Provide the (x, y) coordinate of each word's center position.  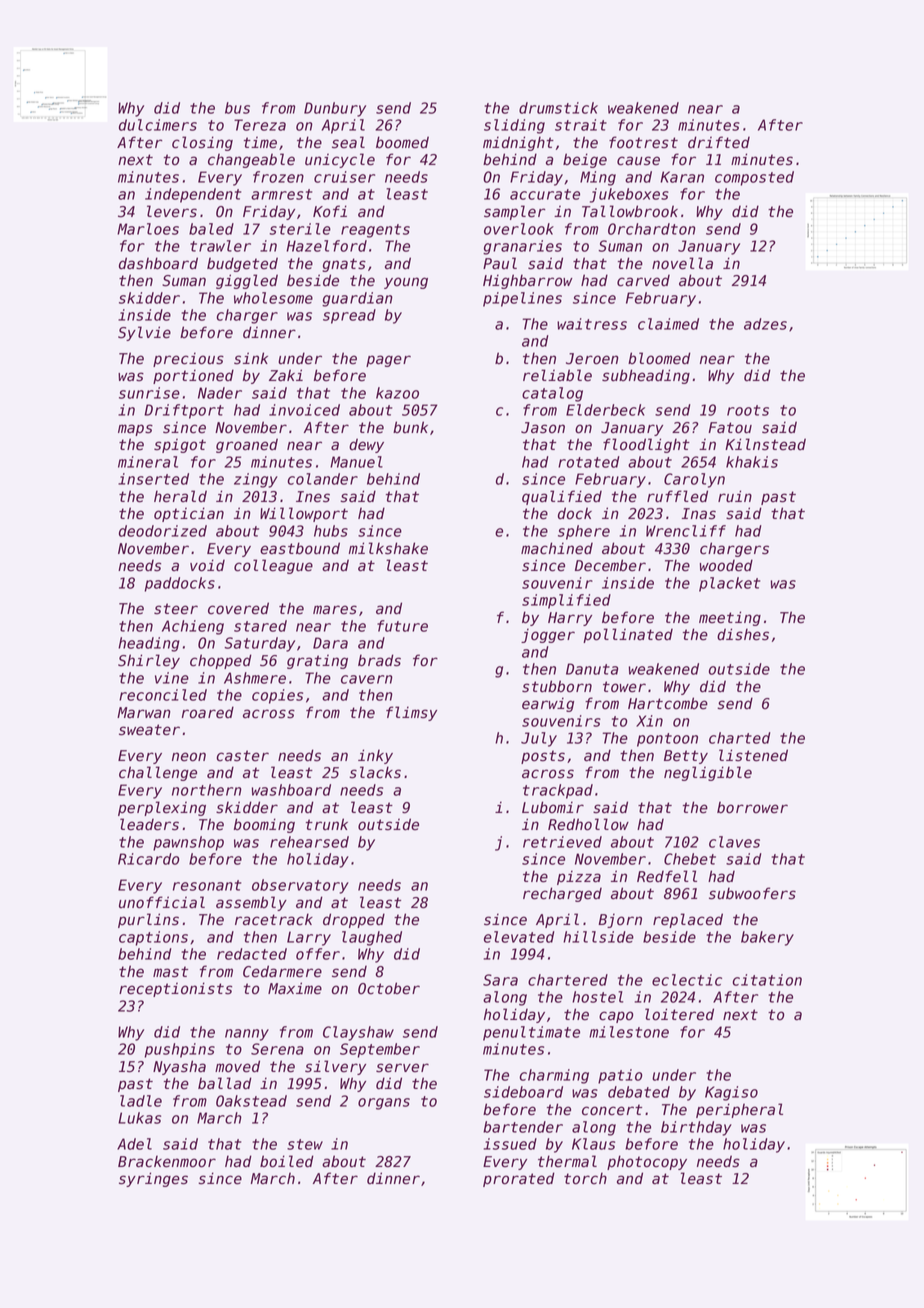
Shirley (149, 661)
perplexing (162, 808)
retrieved (562, 842)
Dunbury (335, 109)
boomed (402, 142)
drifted (719, 142)
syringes (153, 1179)
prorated (519, 1179)
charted (740, 738)
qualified (562, 497)
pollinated (628, 635)
